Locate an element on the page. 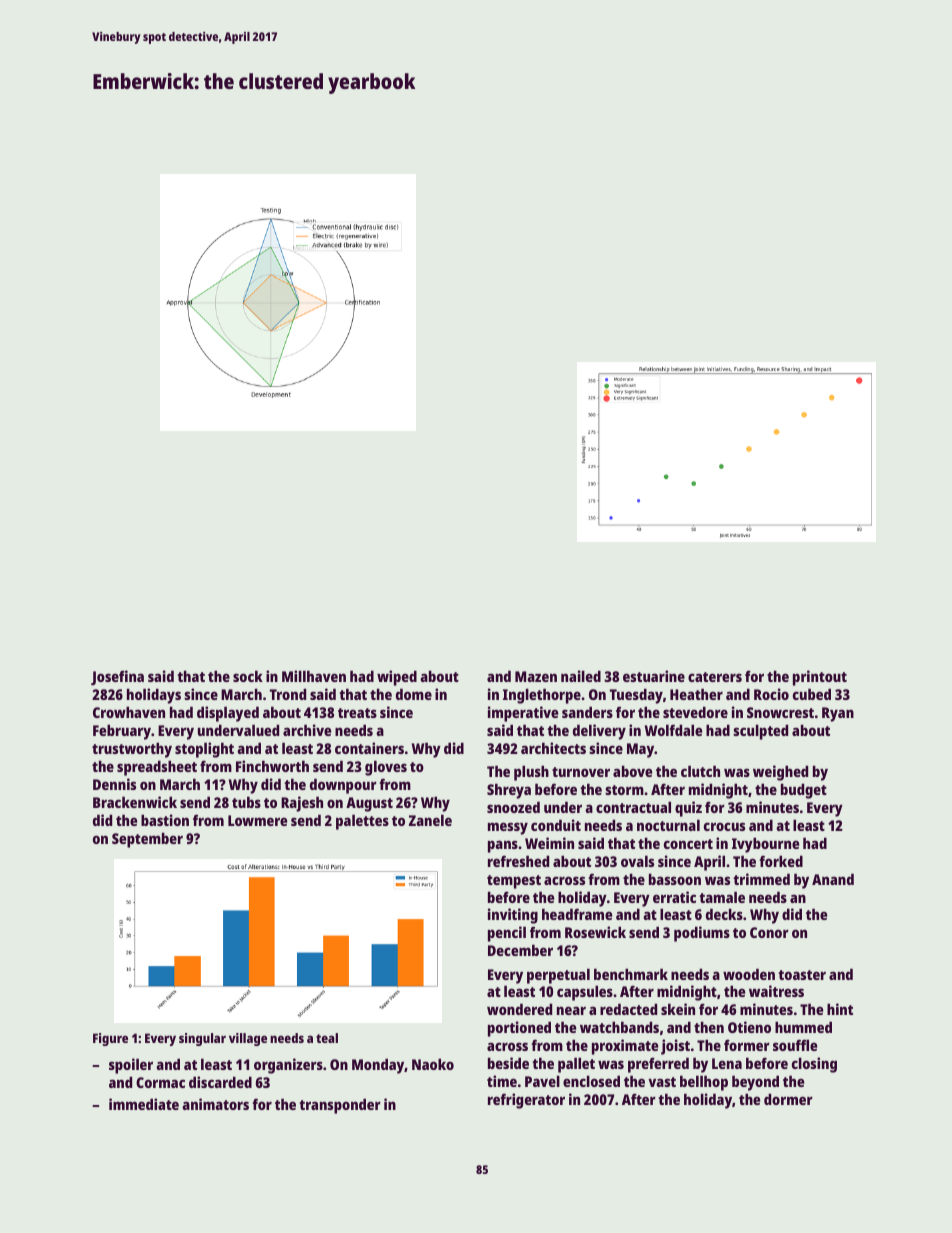 Image resolution: width=952 pixels, height=1233 pixels. Conor is located at coordinates (769, 932).
